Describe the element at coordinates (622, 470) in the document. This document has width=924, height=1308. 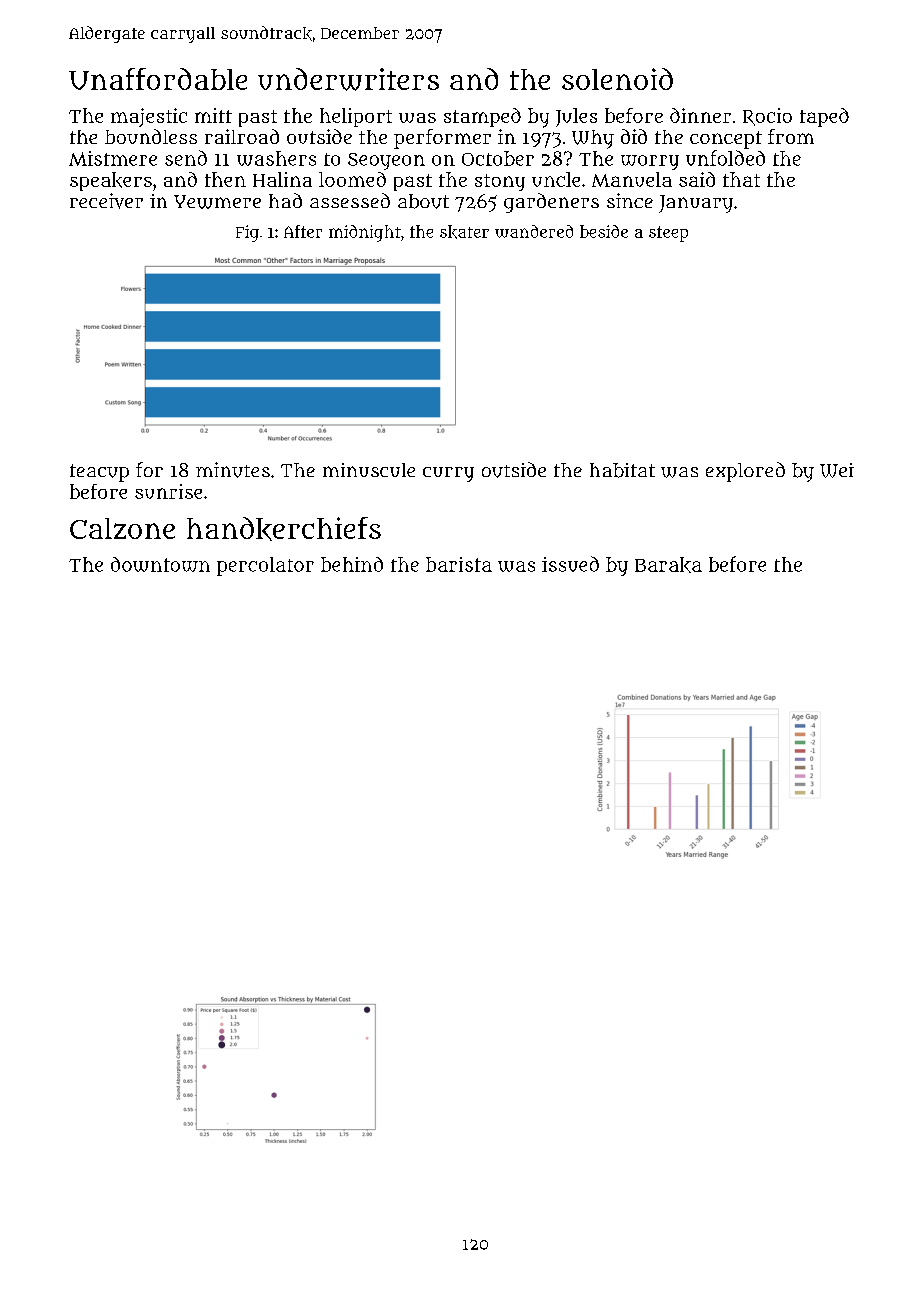
I see `habitat` at that location.
